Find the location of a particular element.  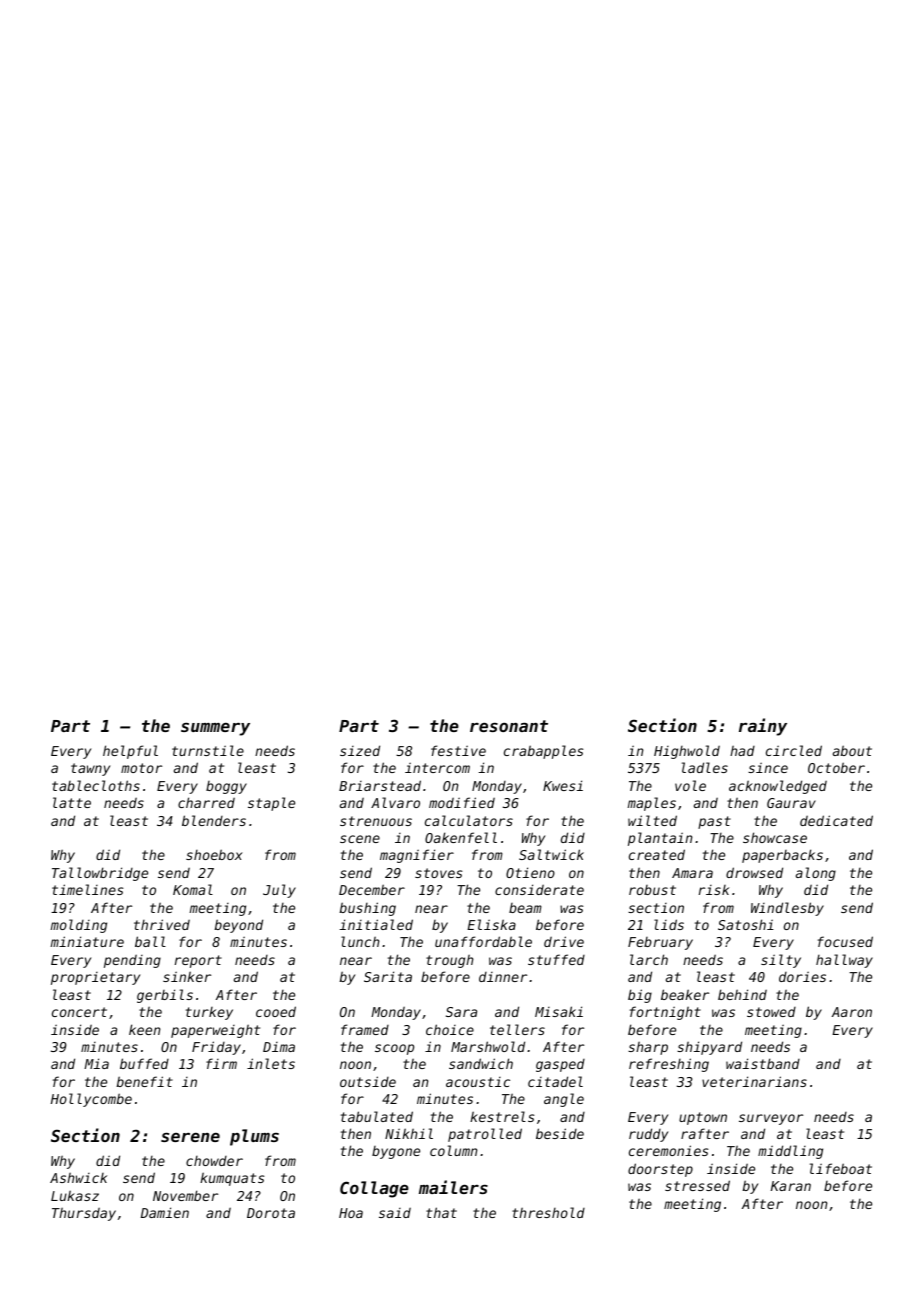

Dorota is located at coordinates (271, 1213).
